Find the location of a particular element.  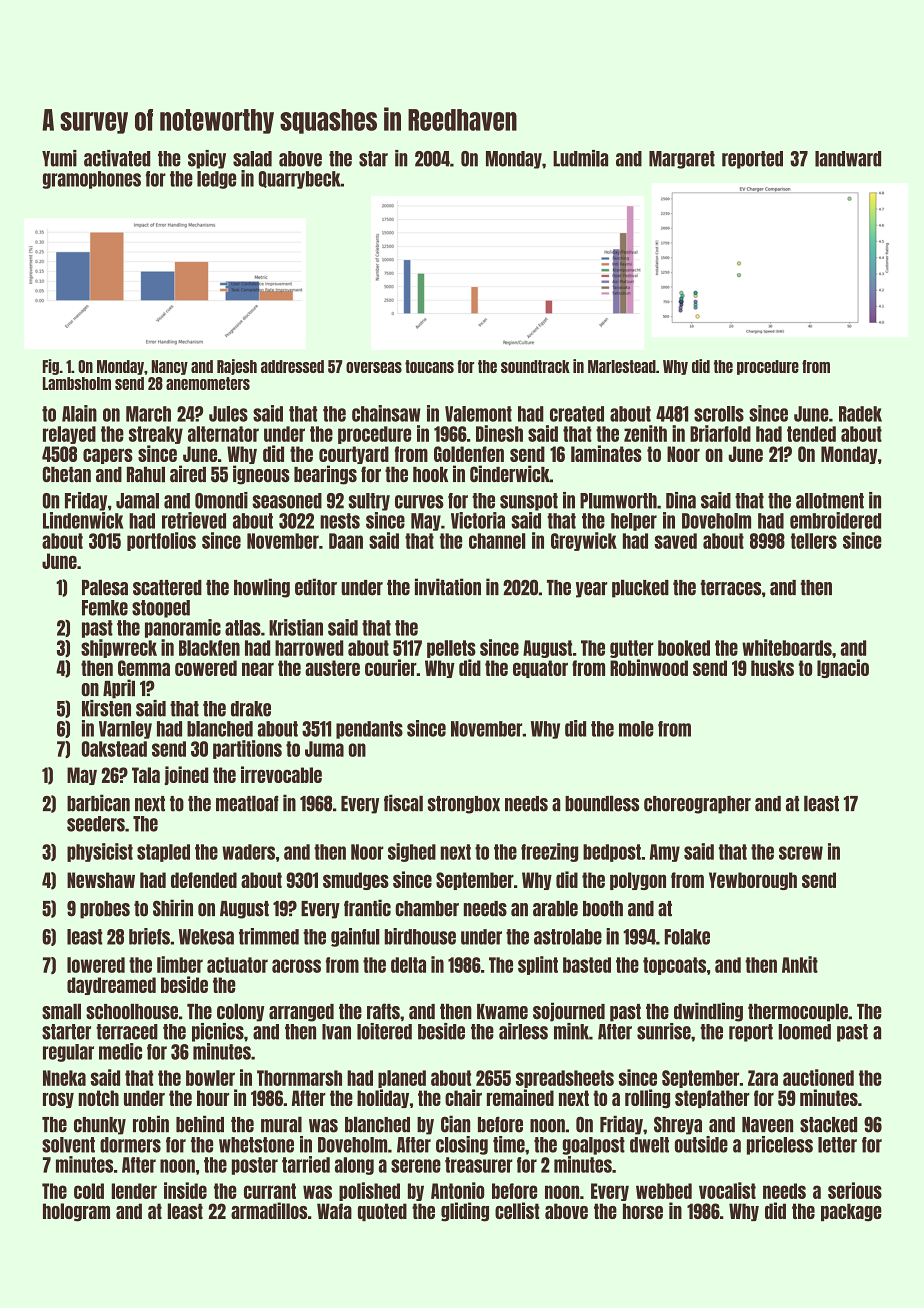

Lambsholm is located at coordinates (77, 383).
